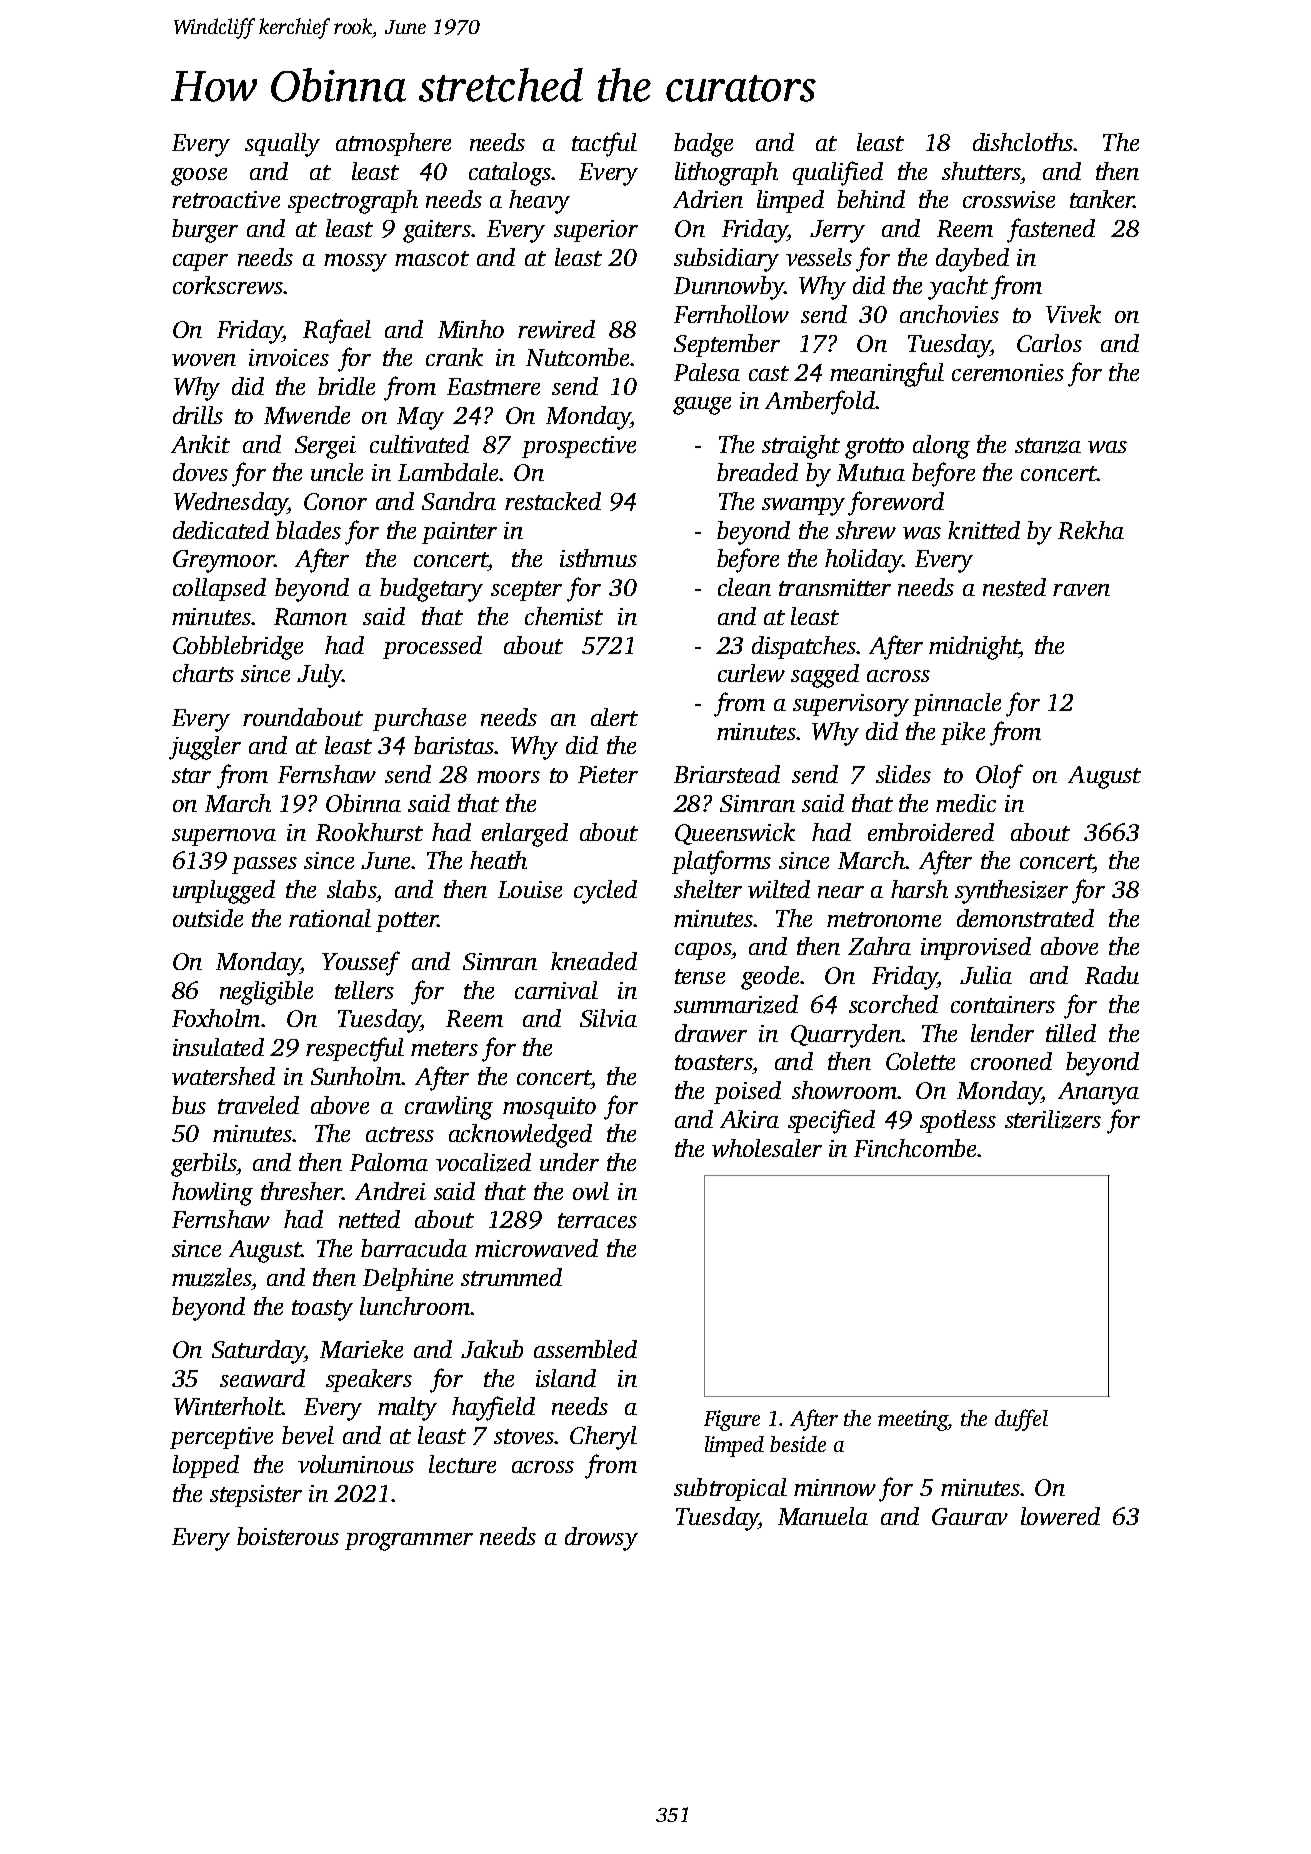  I want to click on slabs, so click(351, 889).
